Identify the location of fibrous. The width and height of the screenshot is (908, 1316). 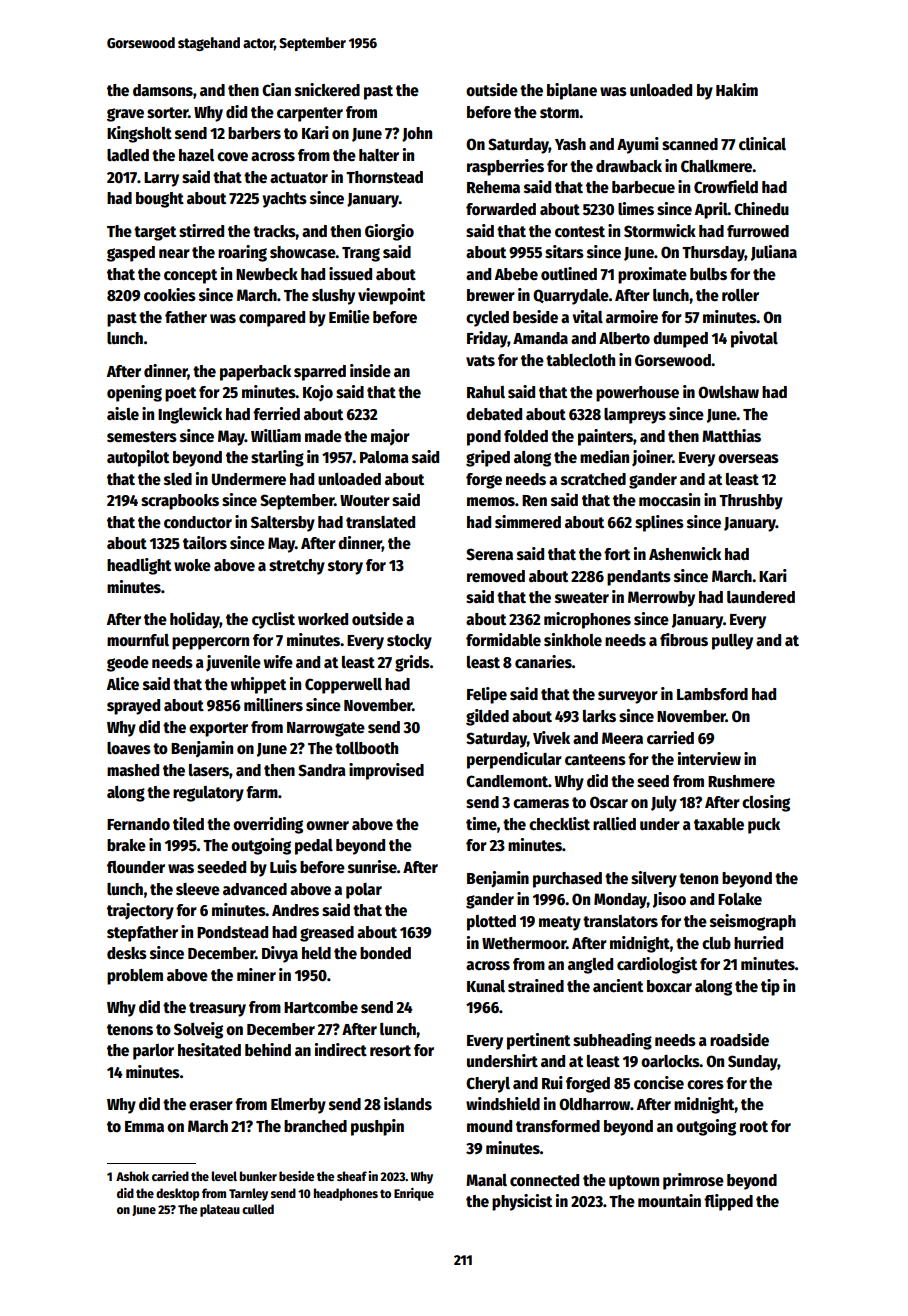
(684, 639).
